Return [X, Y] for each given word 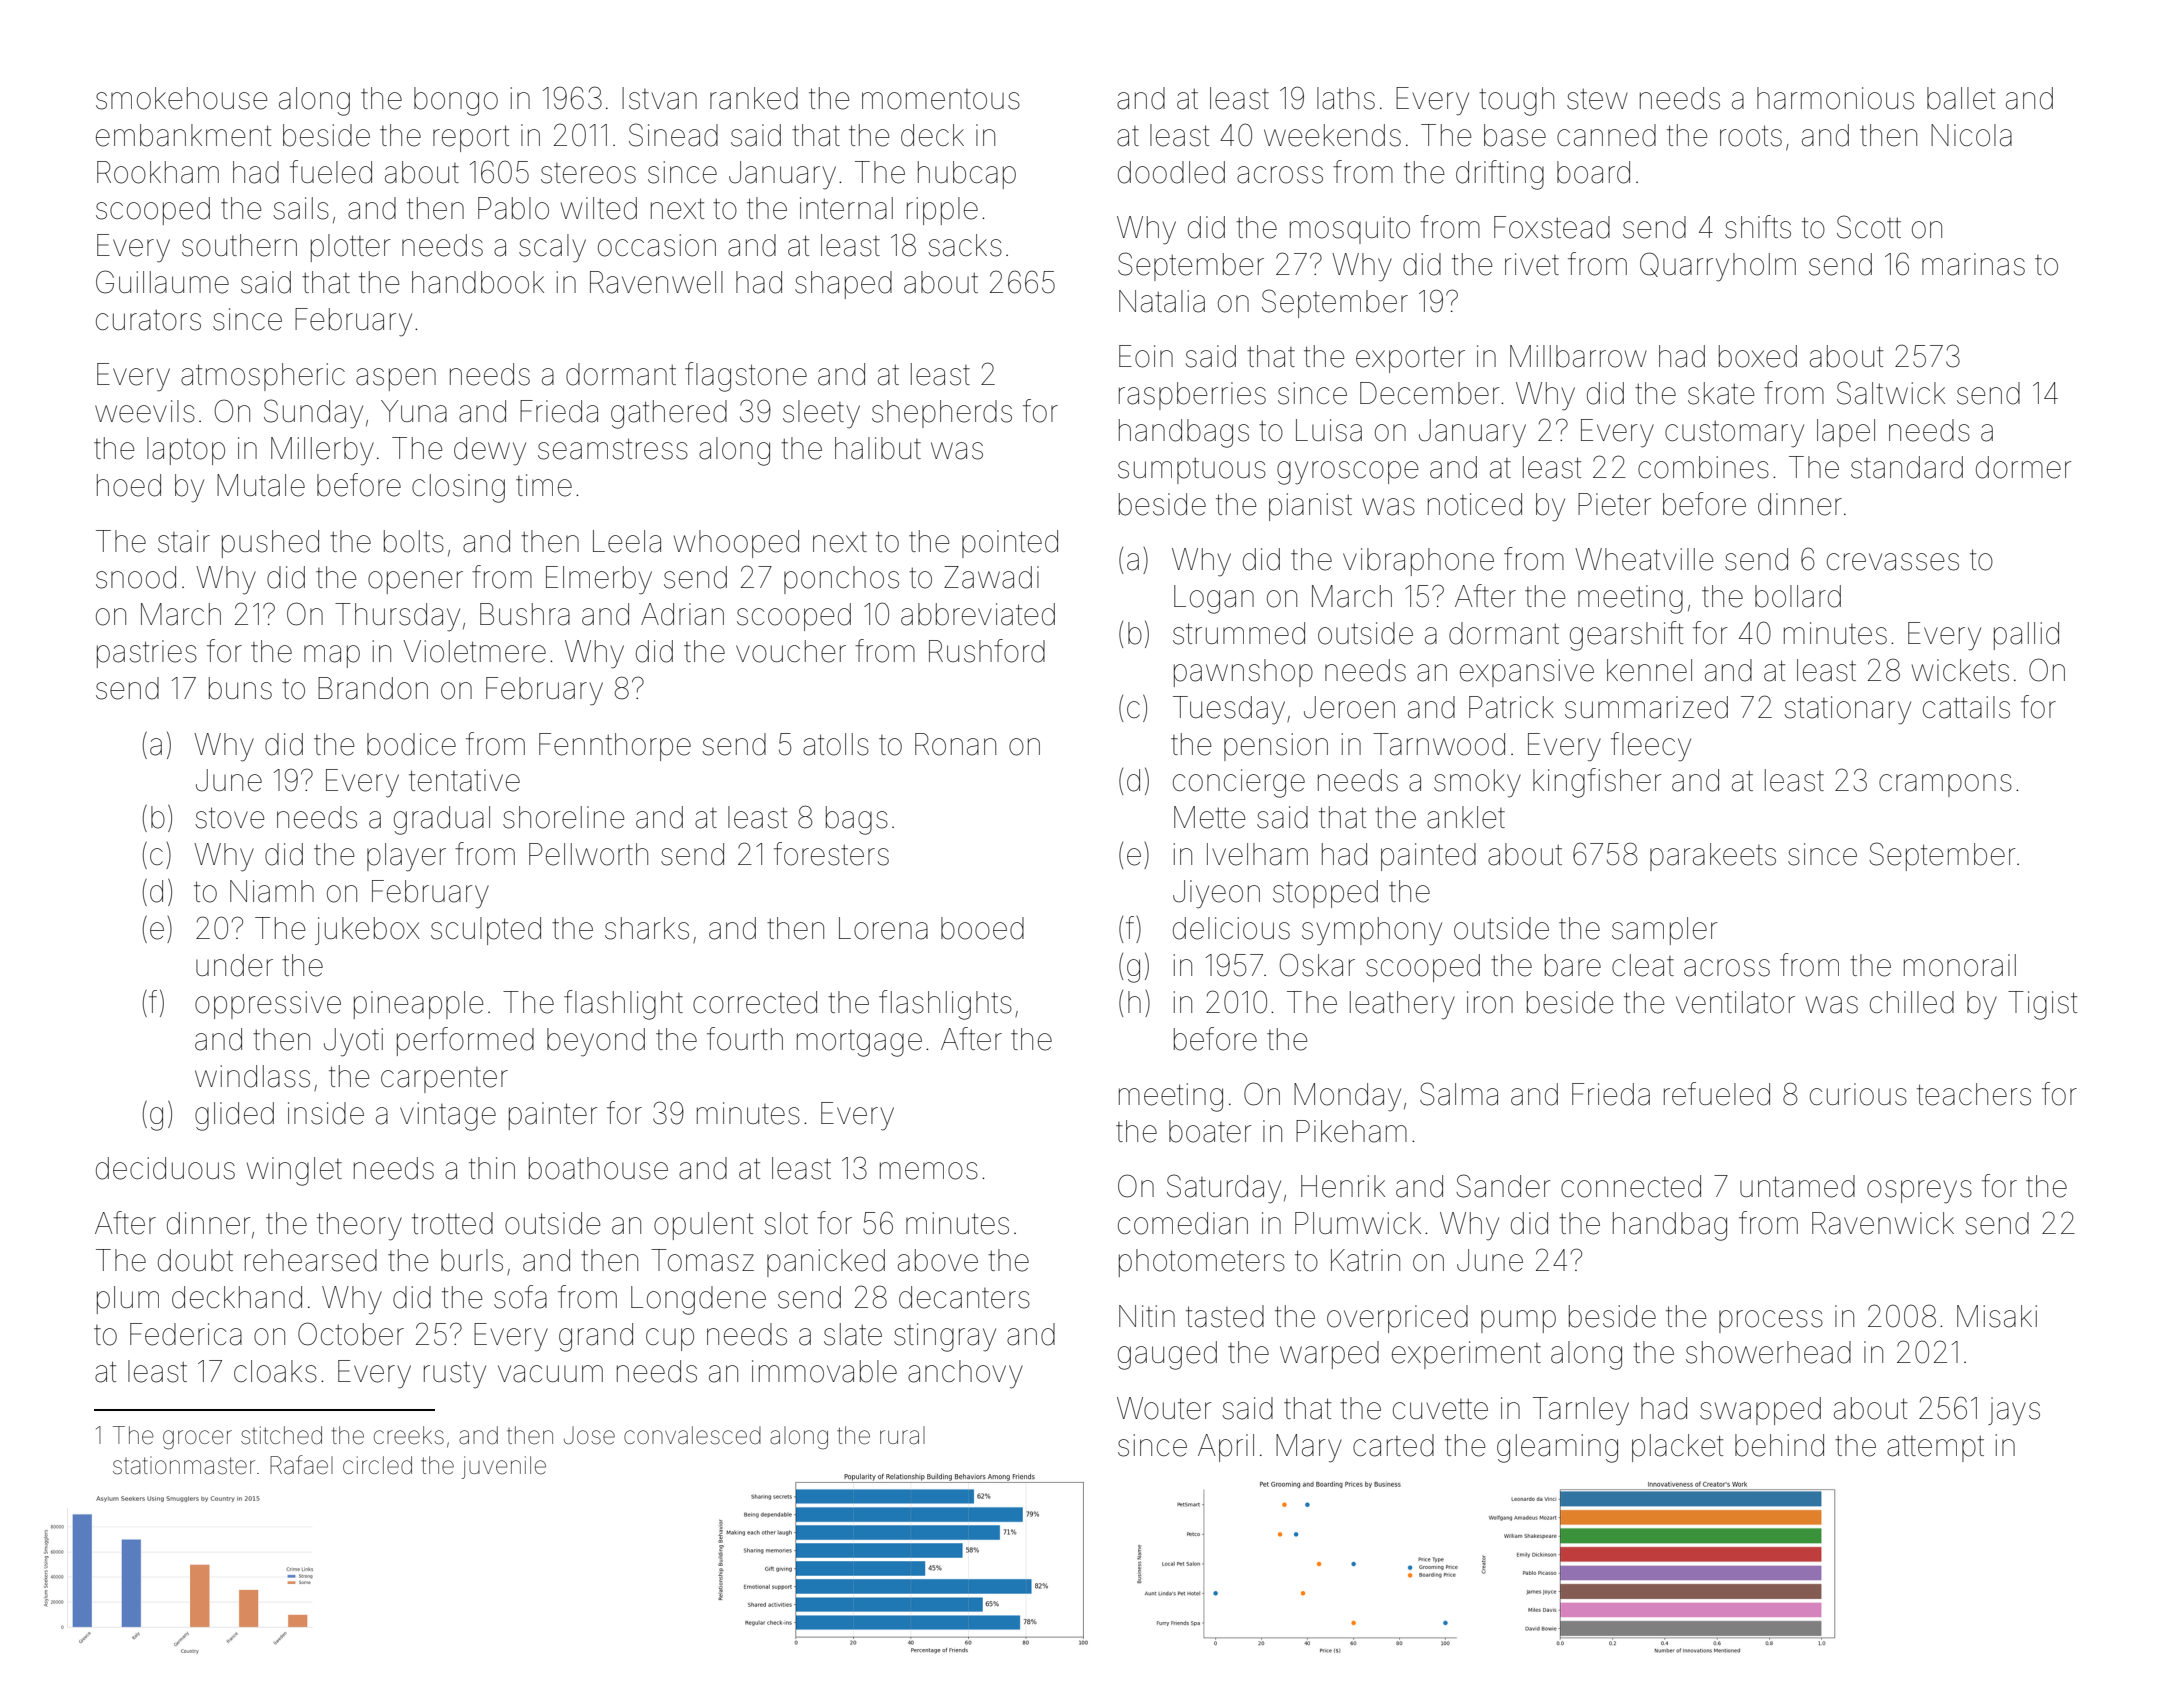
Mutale [261, 485]
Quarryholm [1718, 267]
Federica [186, 1334]
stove [229, 818]
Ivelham [1257, 854]
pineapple [418, 1005]
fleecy [1651, 747]
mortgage [859, 1043]
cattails [1966, 707]
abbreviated [978, 614]
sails [301, 208]
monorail [1960, 965]
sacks [965, 245]
